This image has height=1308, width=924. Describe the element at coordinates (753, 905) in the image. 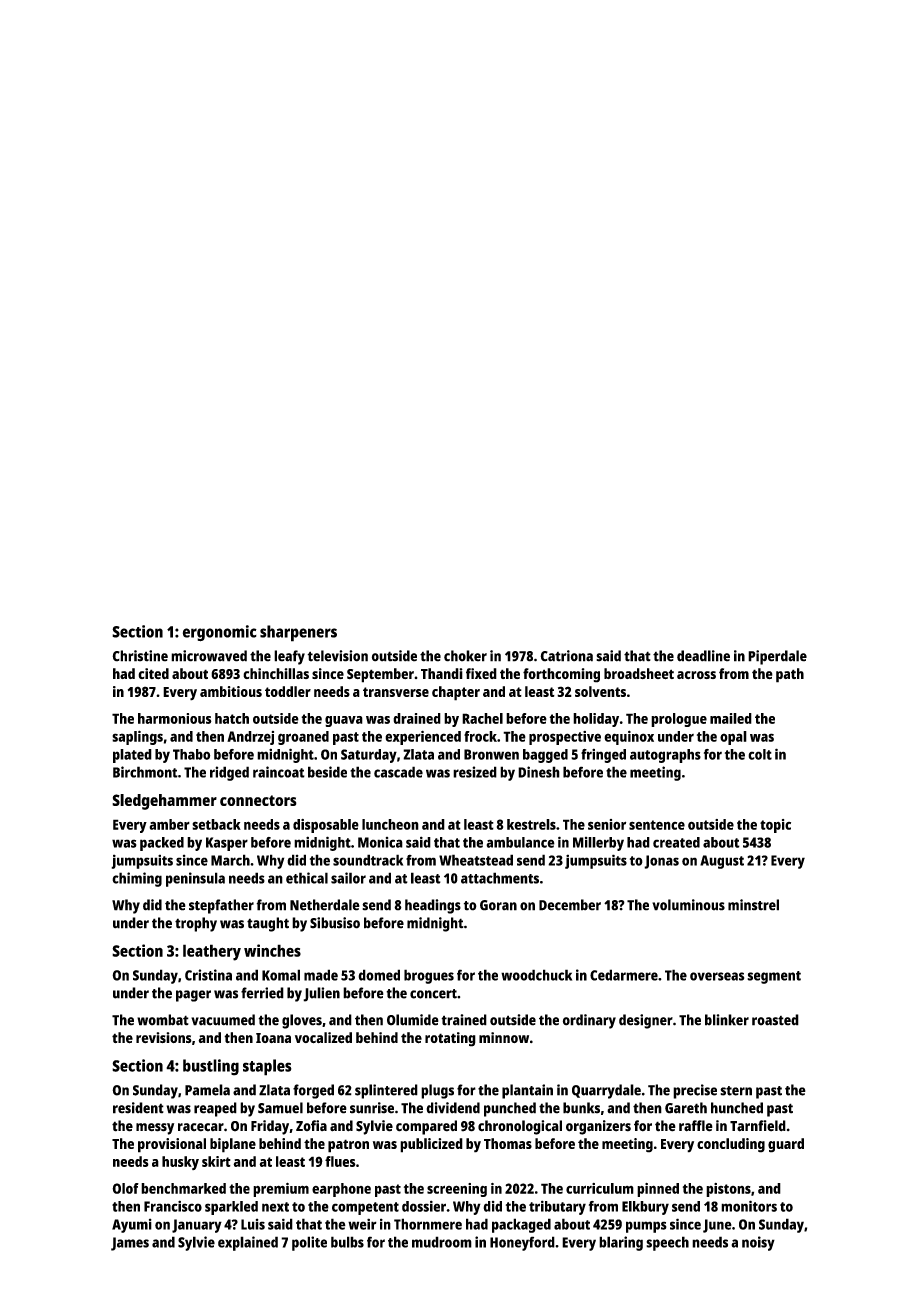

I see `minstrel` at that location.
